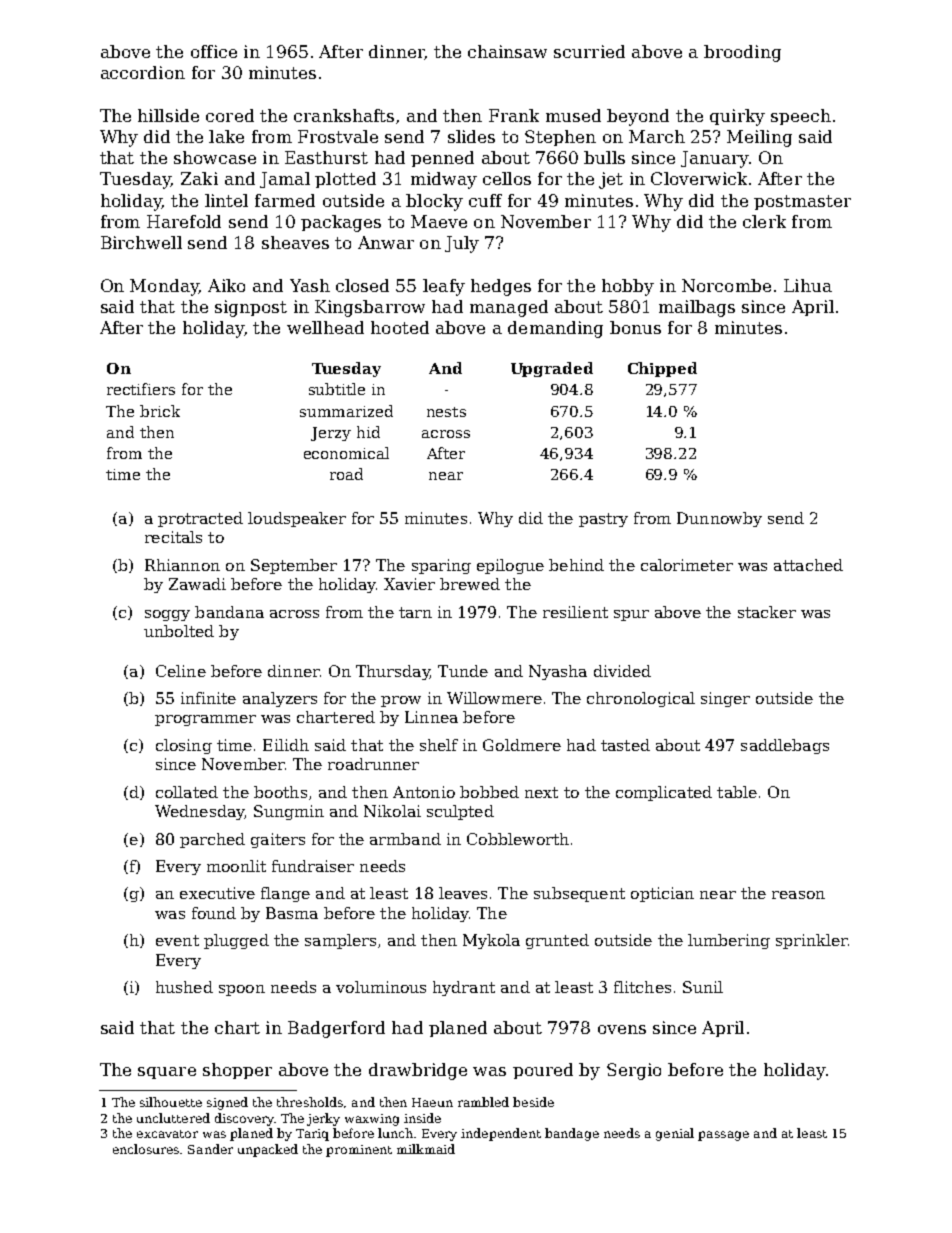 This document has height=1233, width=952. Describe the element at coordinates (268, 1150) in the document. I see `unpacked` at that location.
